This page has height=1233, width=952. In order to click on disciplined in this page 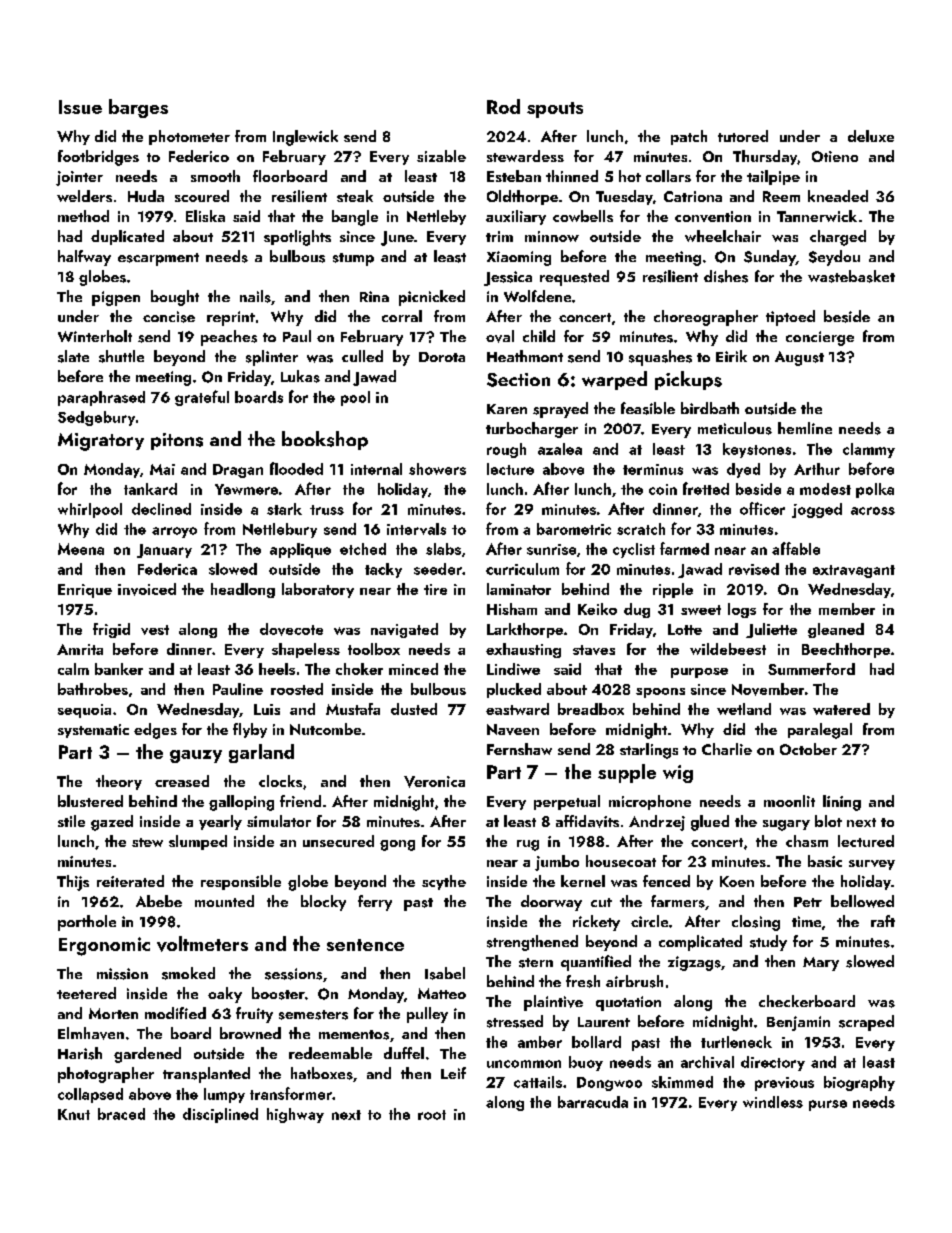, I will do `click(220, 1115)`.
